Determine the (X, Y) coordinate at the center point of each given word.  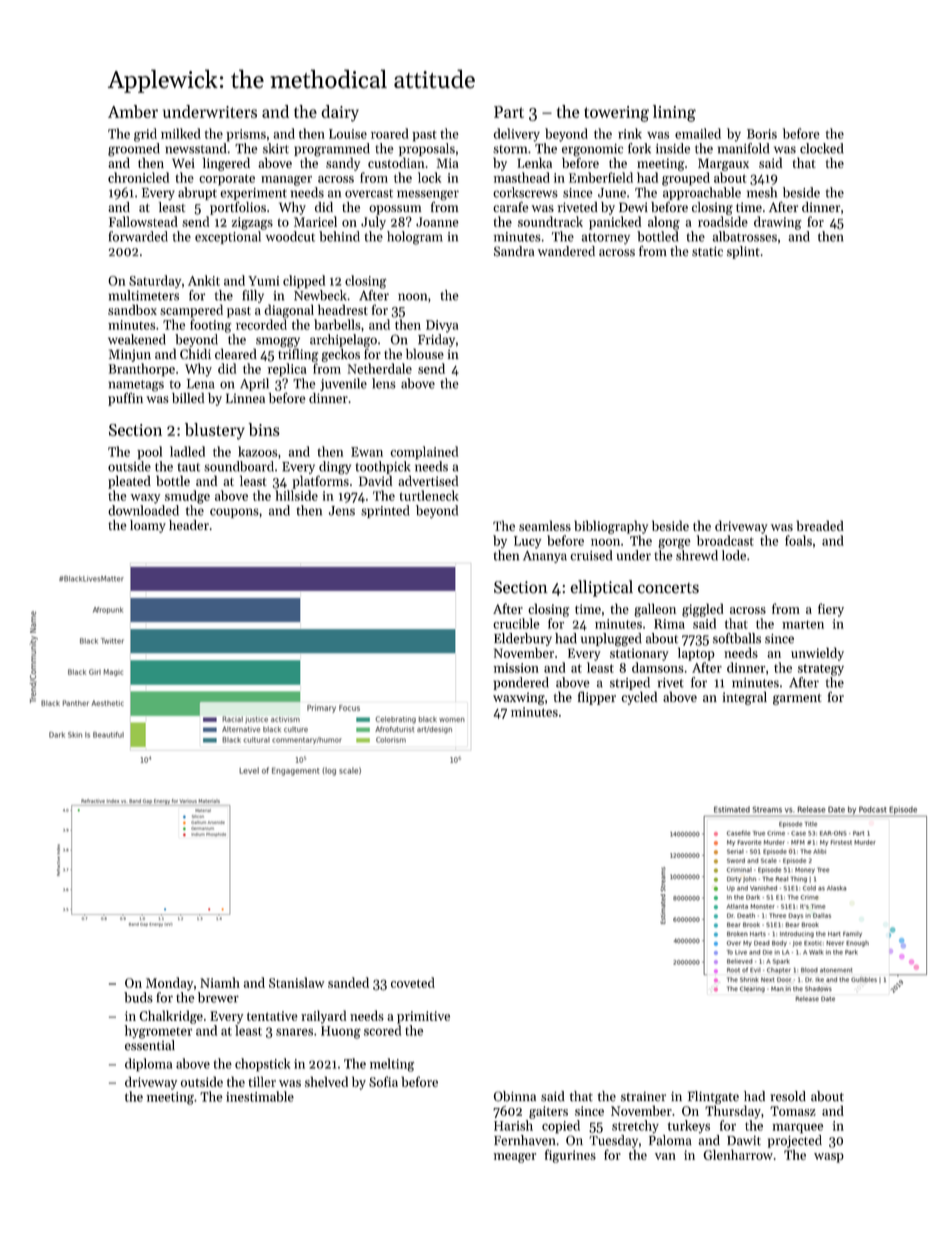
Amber (133, 111)
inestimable (260, 1096)
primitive (423, 1017)
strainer (643, 1097)
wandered (566, 251)
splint (743, 252)
